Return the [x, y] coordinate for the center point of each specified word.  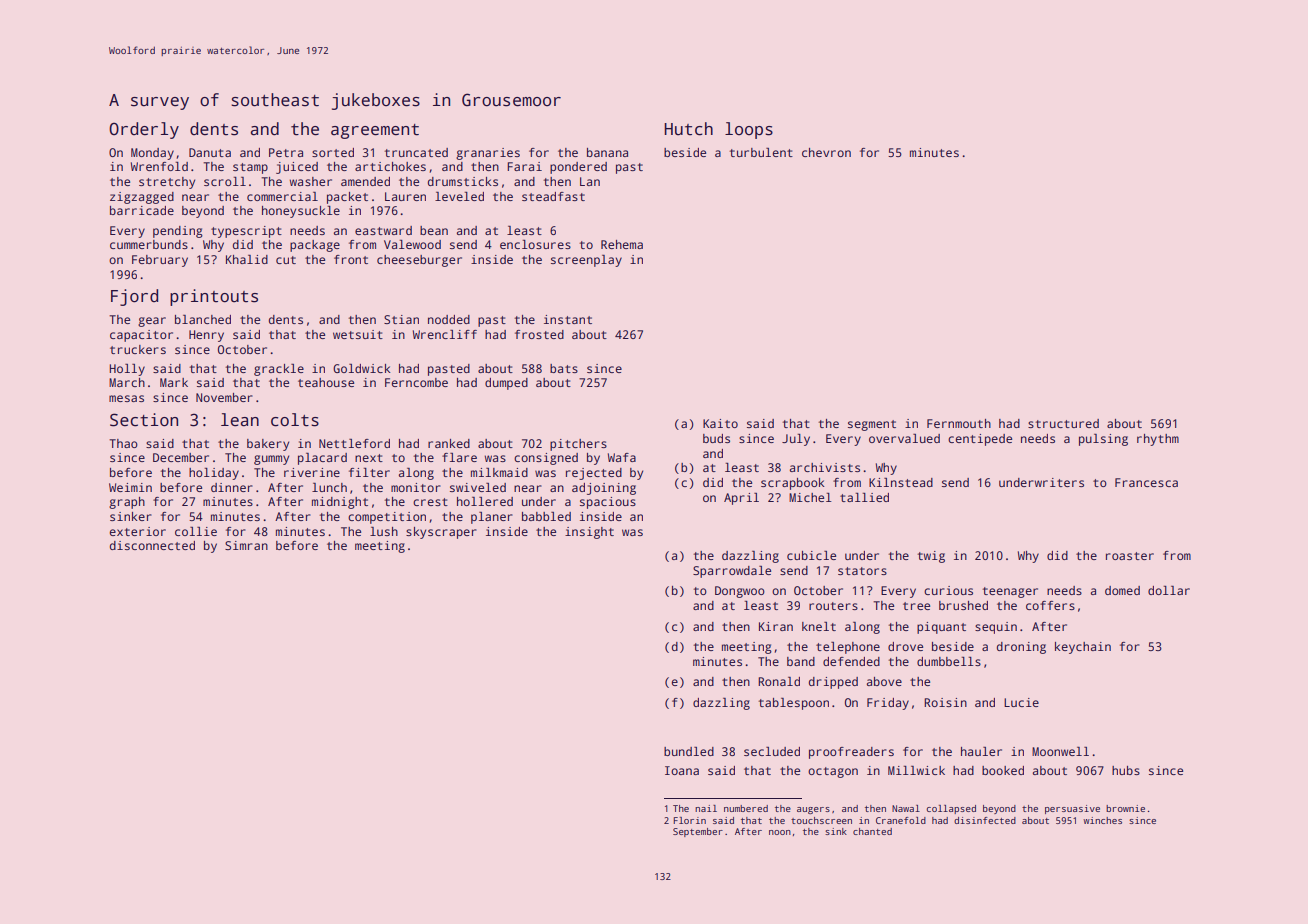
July [796, 440]
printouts [214, 297]
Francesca [1146, 482]
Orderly [144, 130]
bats [564, 368]
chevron [826, 152]
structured [1063, 423]
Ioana [682, 770]
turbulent [761, 152]
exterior [138, 531]
